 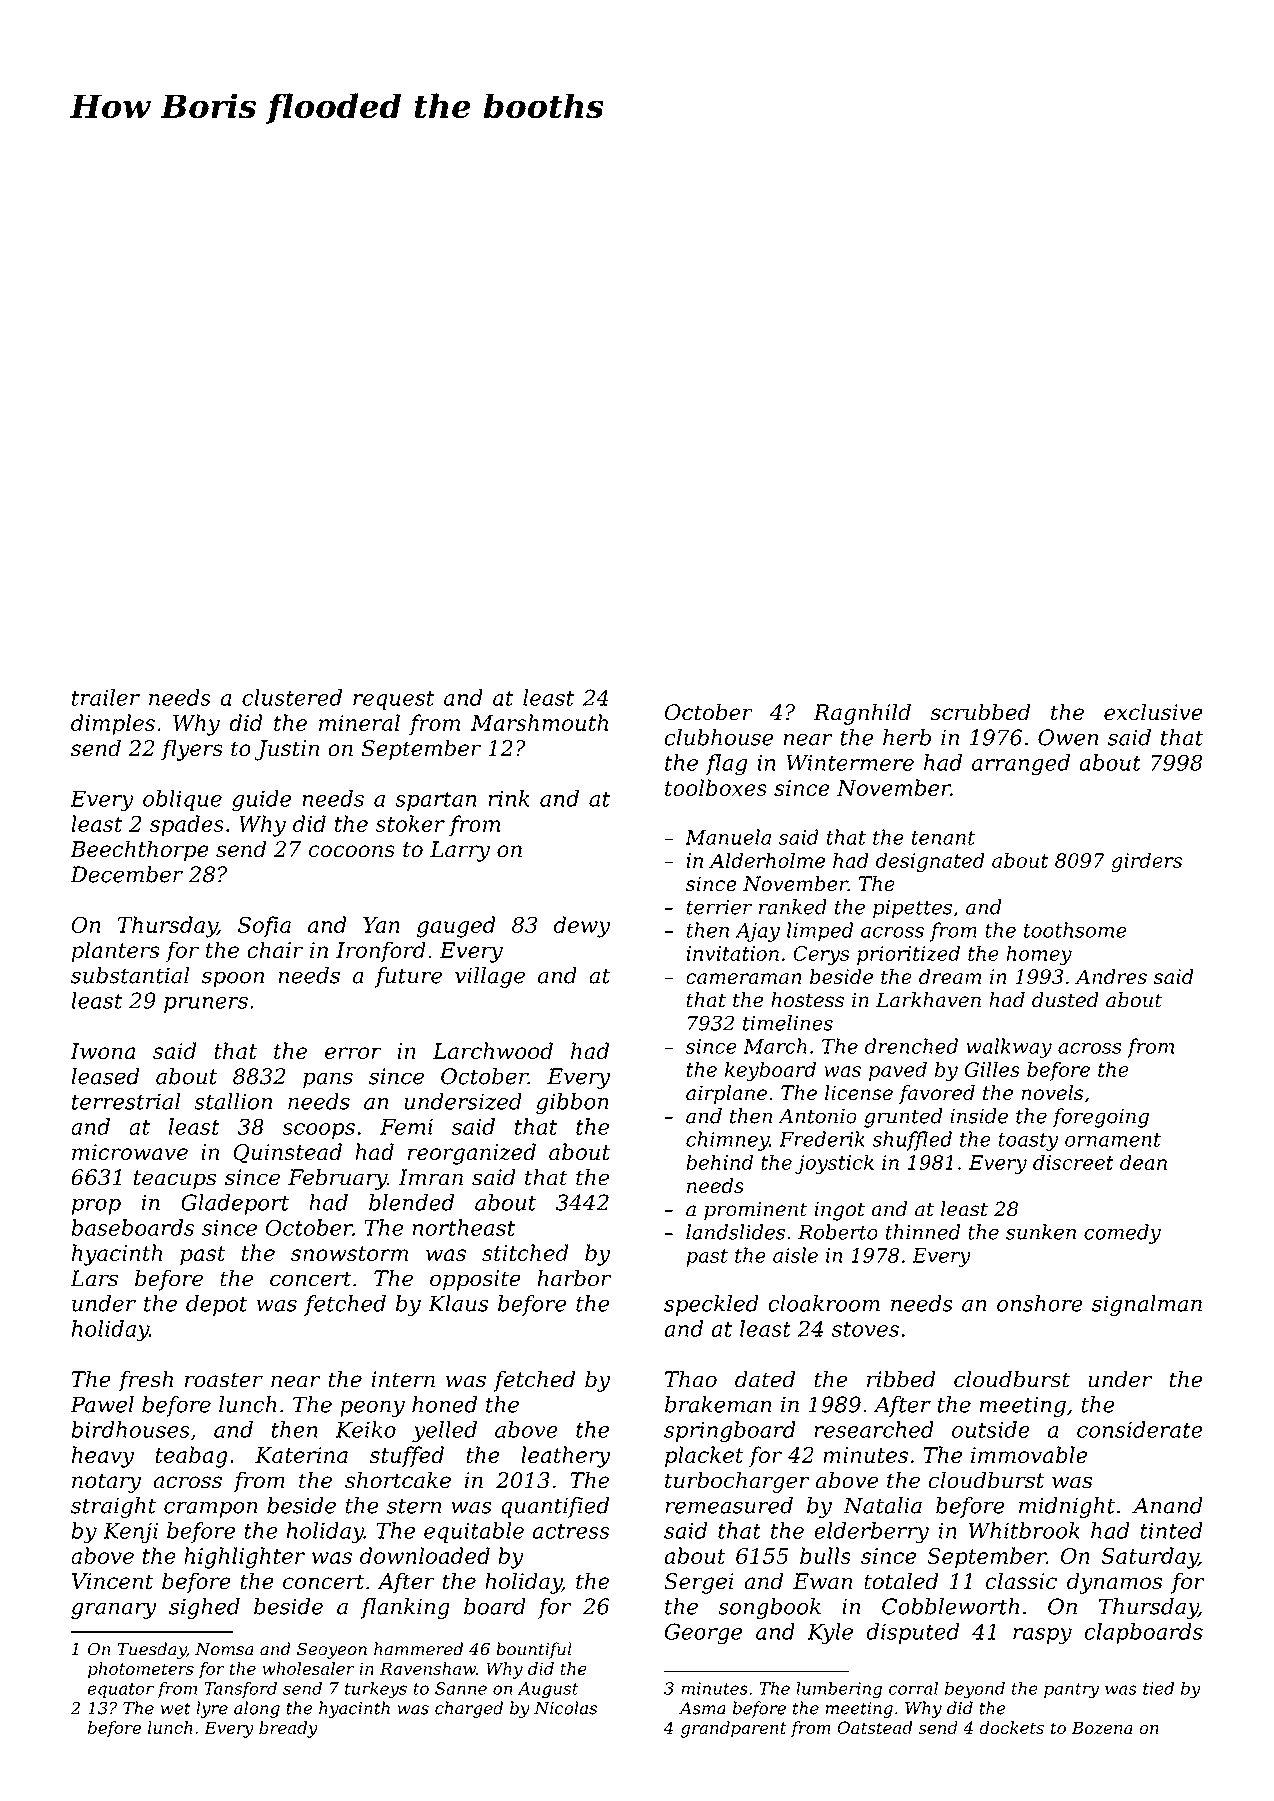 I want to click on signalman, so click(x=1147, y=1305).
